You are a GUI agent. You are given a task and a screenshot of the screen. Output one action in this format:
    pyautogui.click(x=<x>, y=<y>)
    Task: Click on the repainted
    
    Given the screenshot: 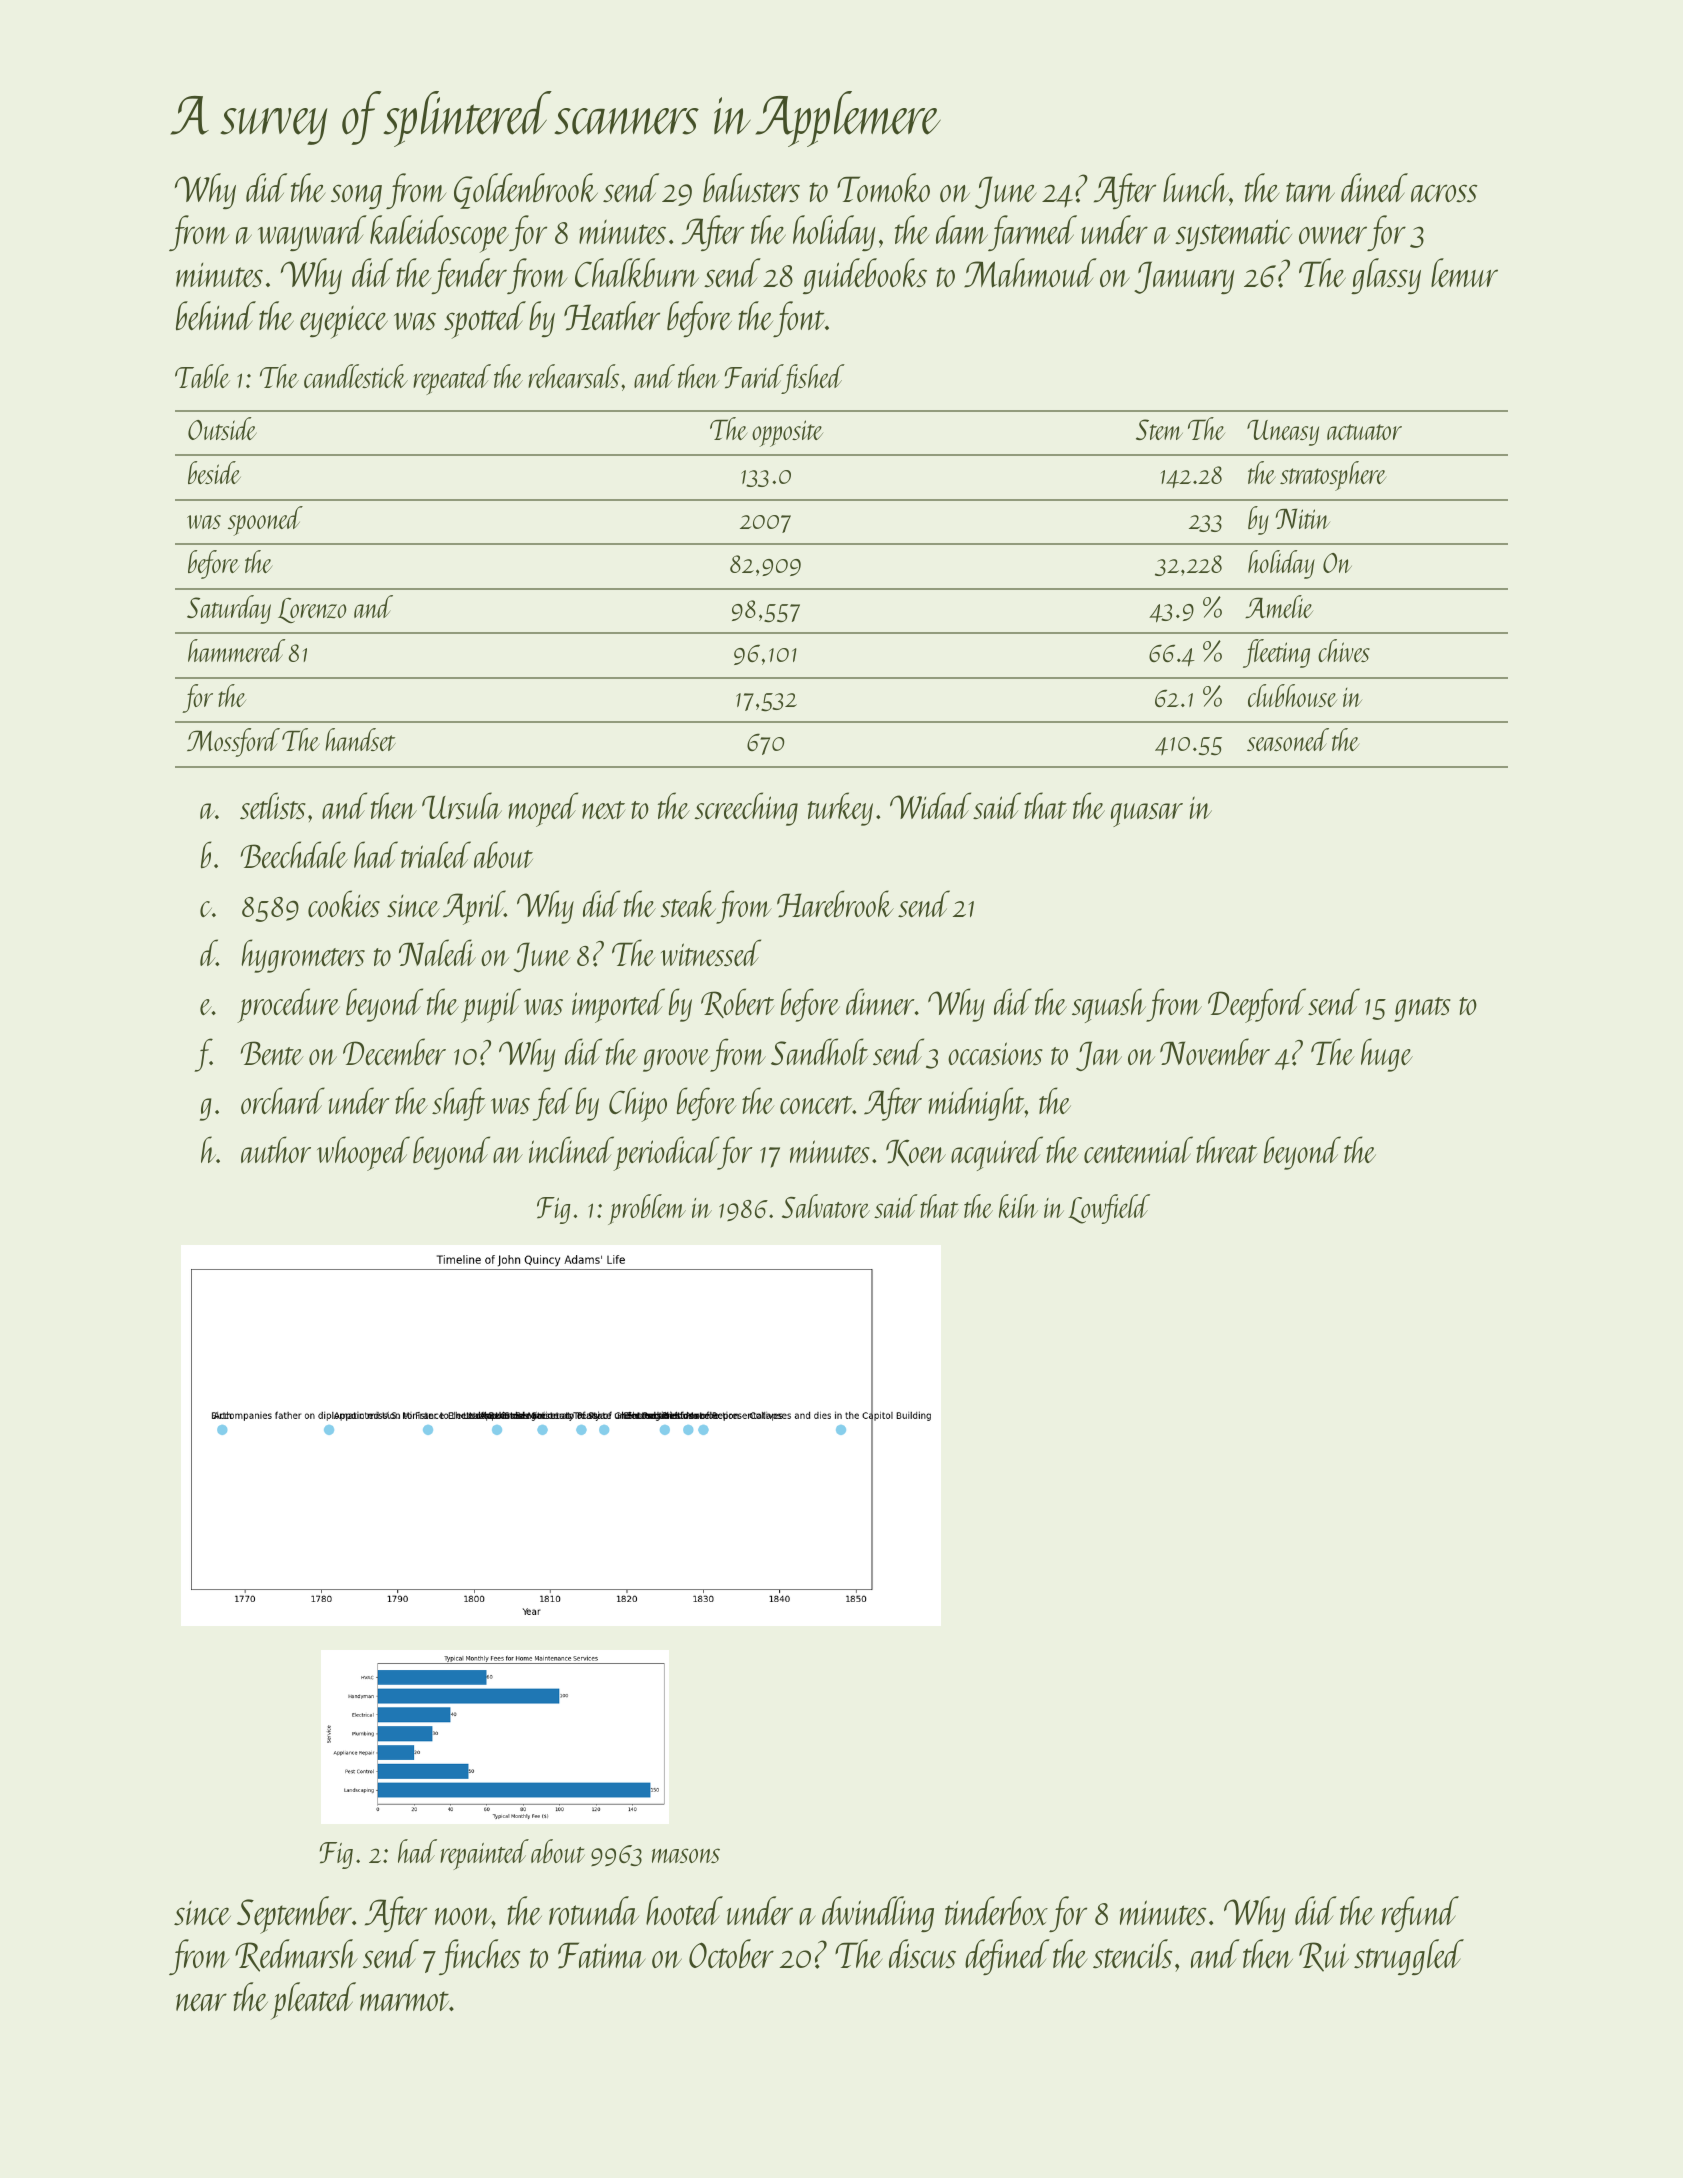 What is the action you would take?
    pyautogui.click(x=484, y=1854)
